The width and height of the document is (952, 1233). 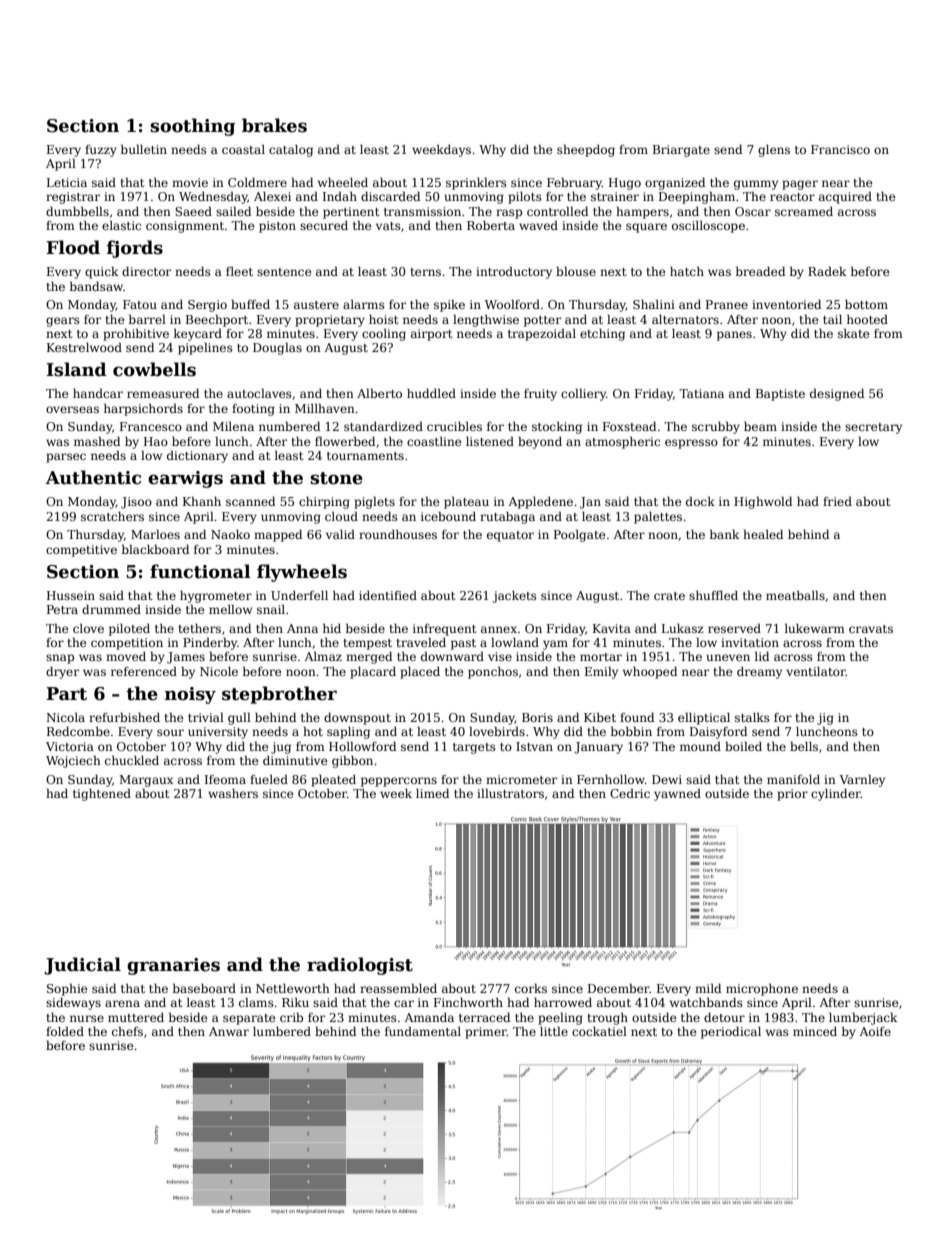 I want to click on moved, so click(x=126, y=656).
